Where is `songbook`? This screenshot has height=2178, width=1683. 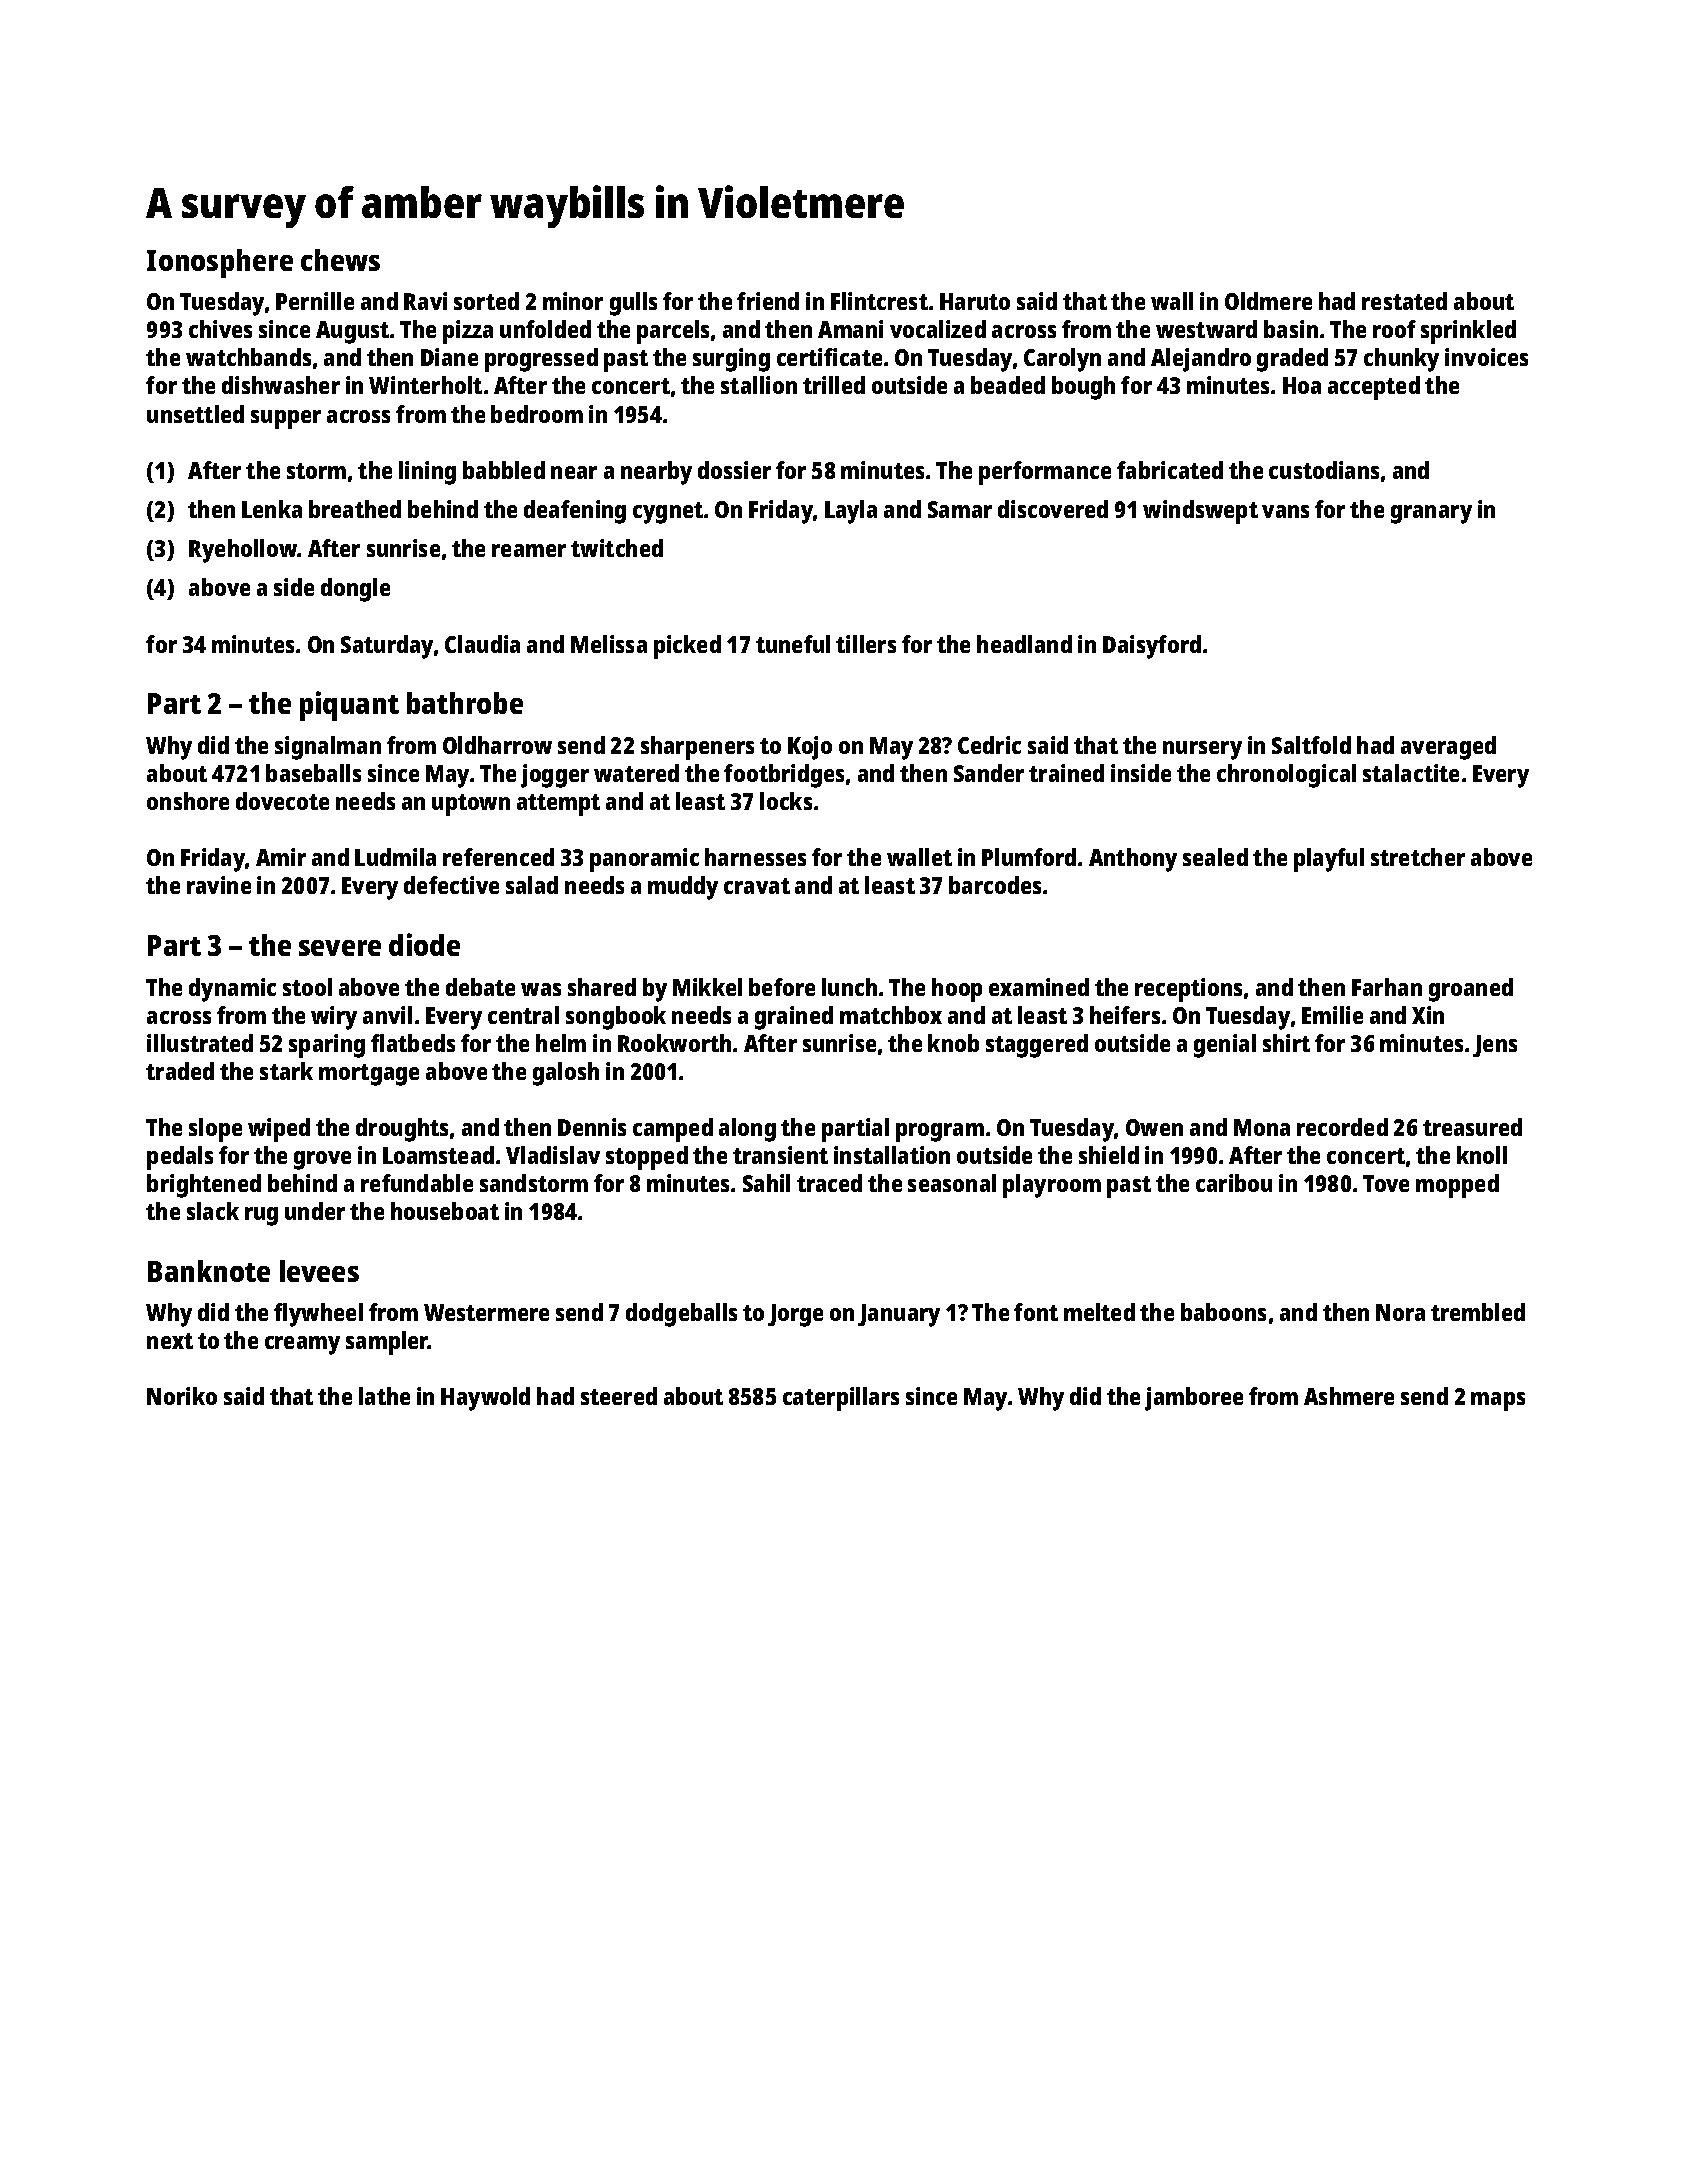
songbook is located at coordinates (616, 1018).
